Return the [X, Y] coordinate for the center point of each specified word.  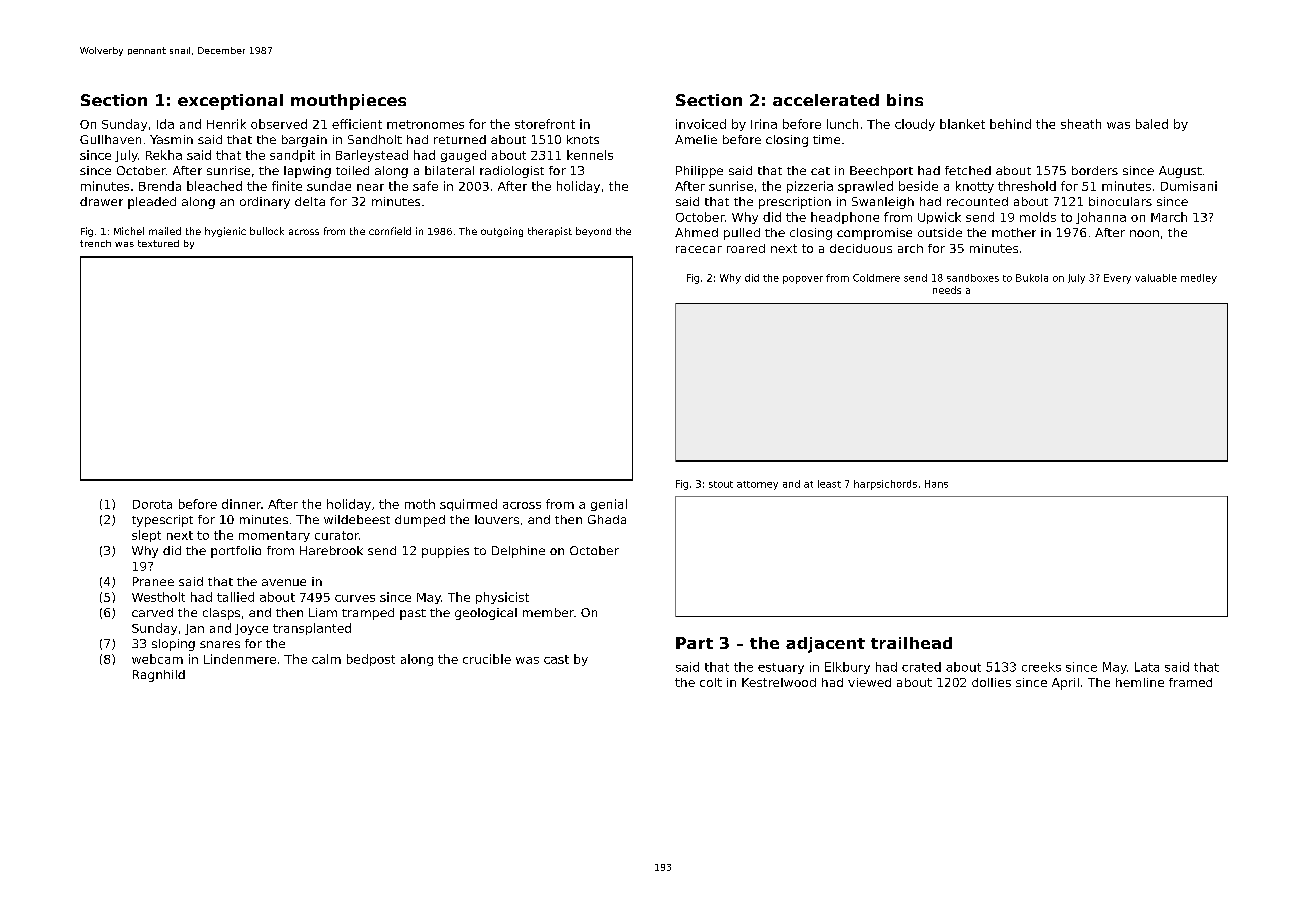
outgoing [502, 232]
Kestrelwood [779, 682]
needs [947, 290]
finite [287, 186]
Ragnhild [159, 676]
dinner [241, 504]
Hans [936, 484]
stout [721, 484]
